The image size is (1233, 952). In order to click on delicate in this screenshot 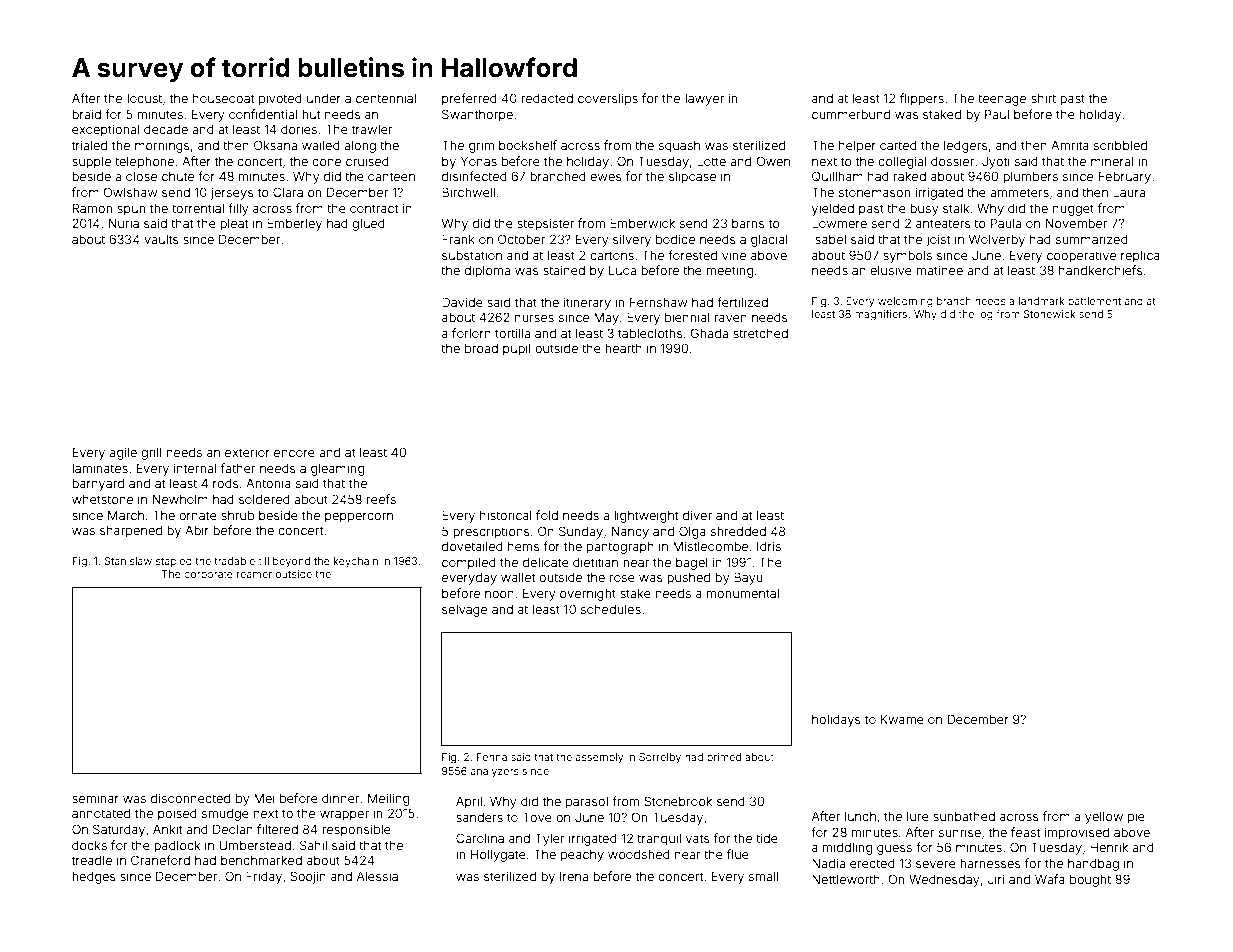, I will do `click(546, 562)`.
